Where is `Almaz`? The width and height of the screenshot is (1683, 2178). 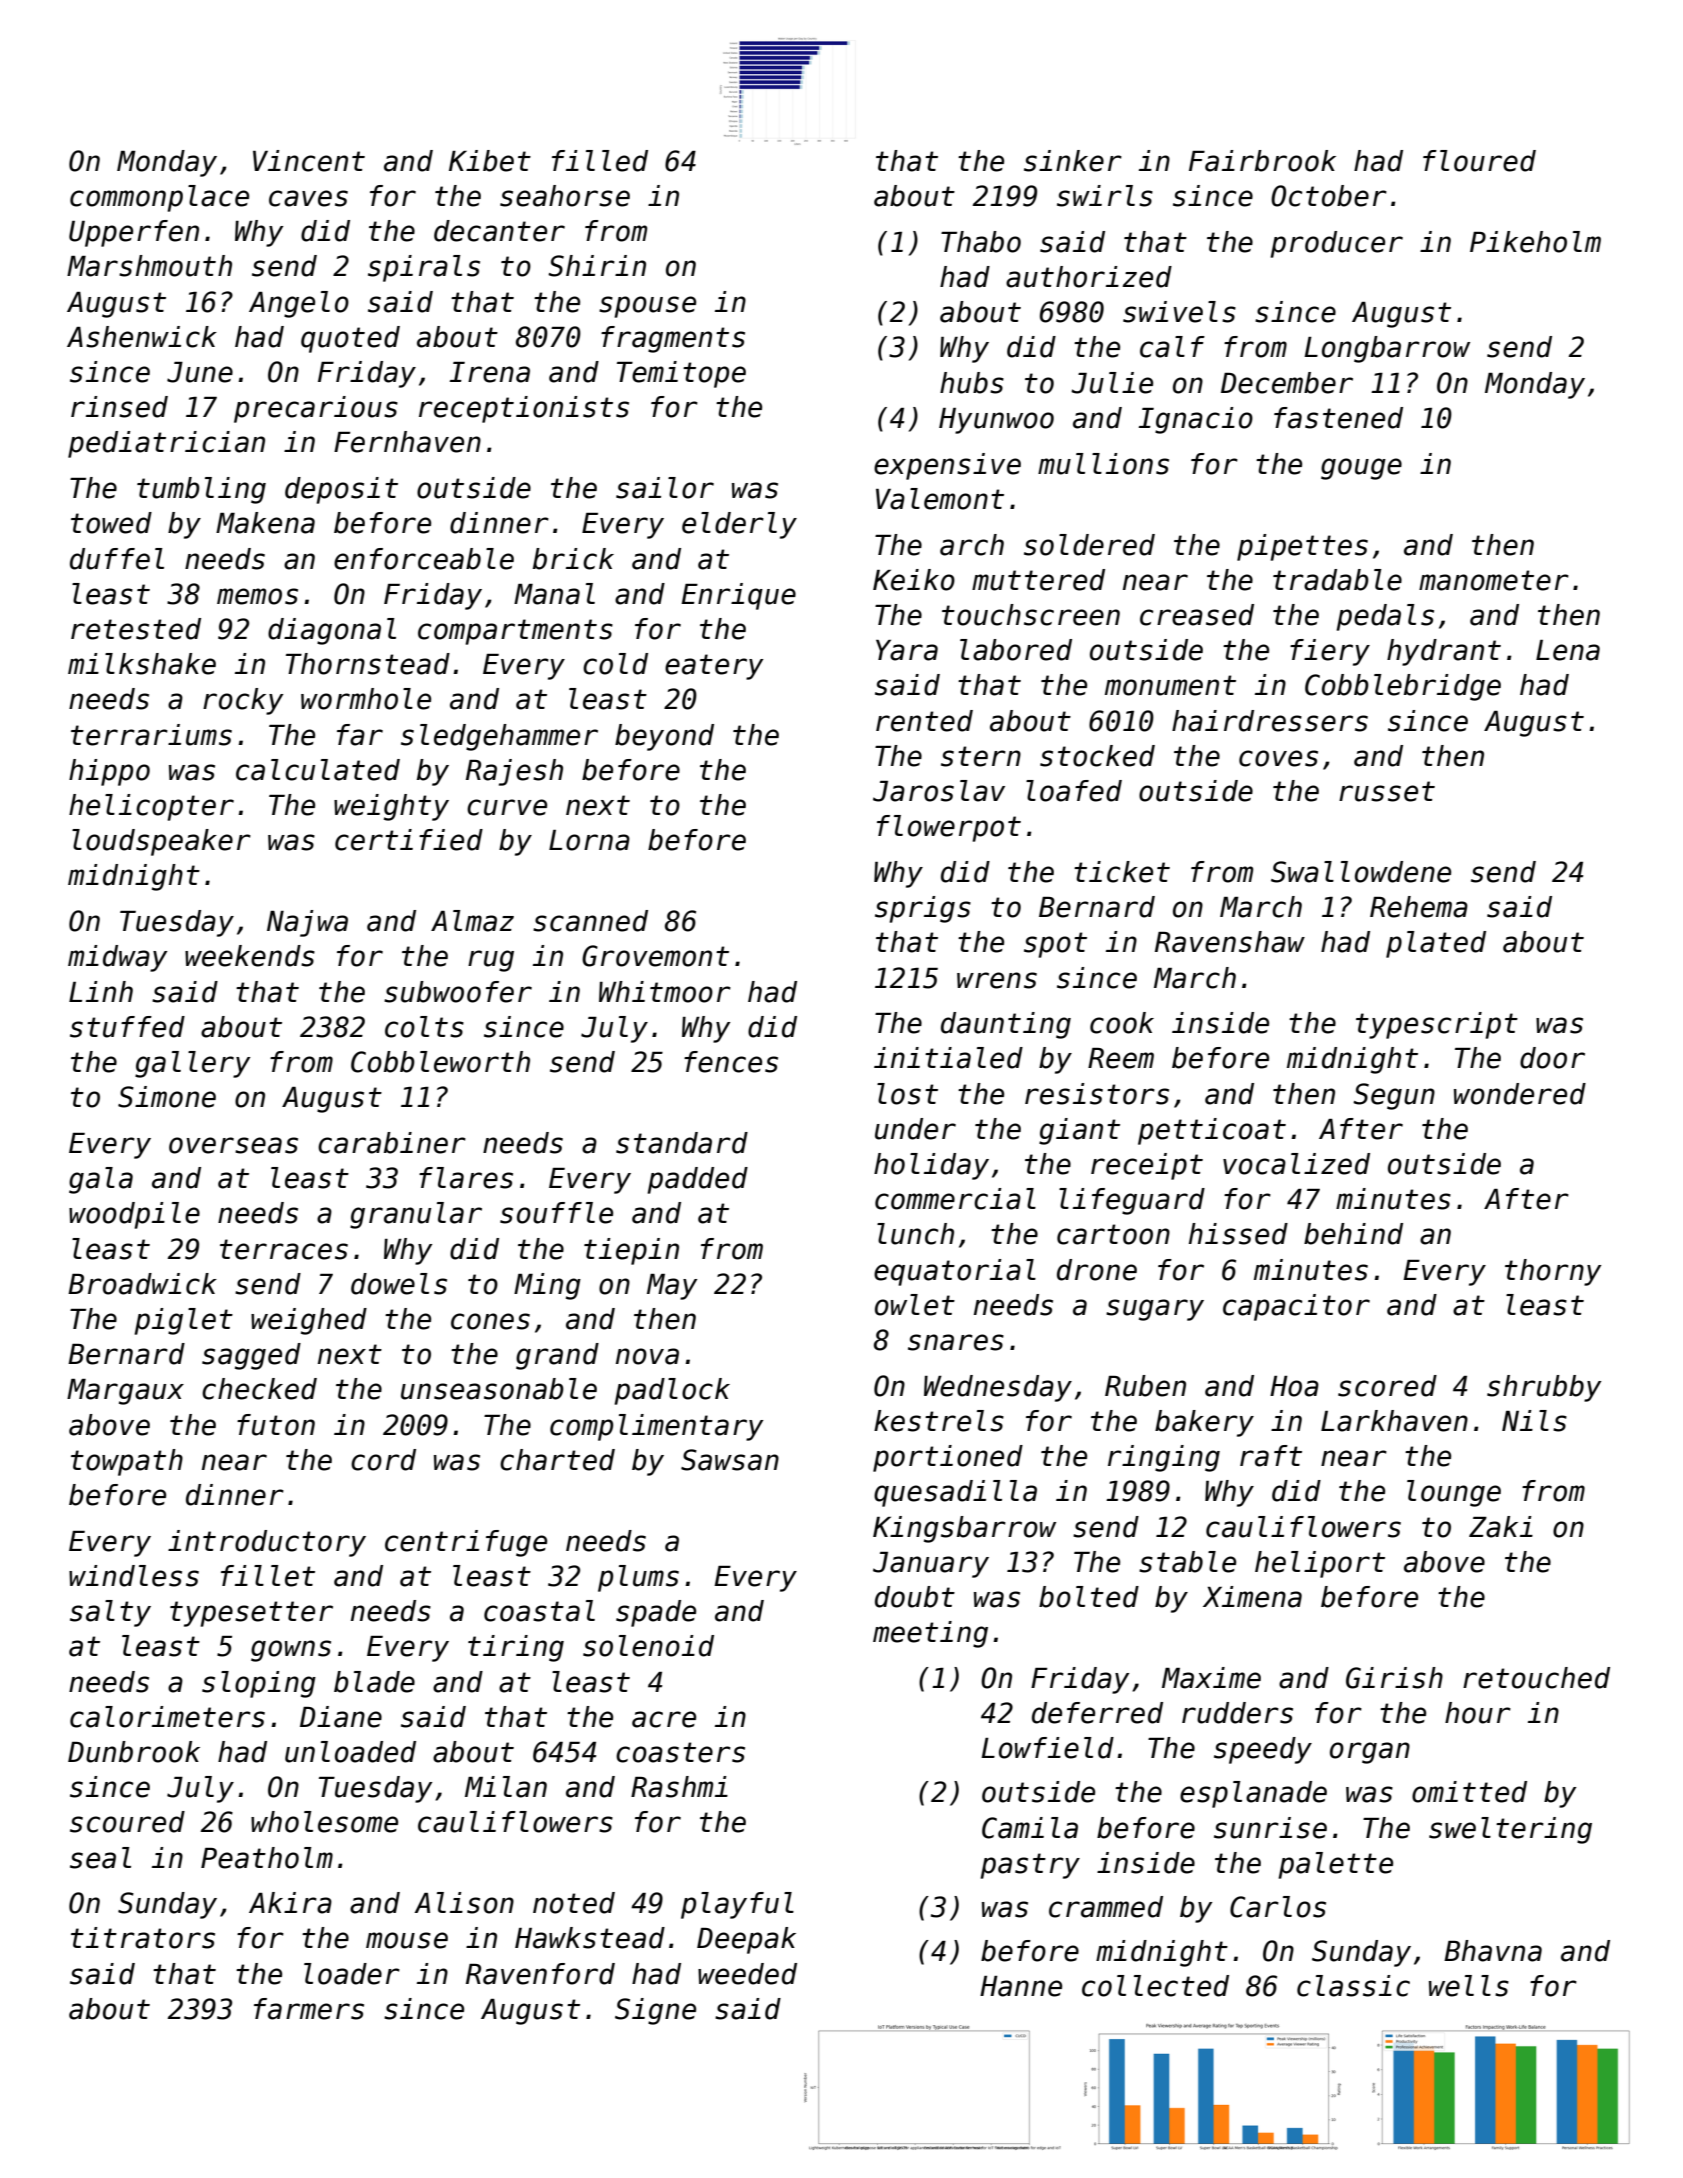
Almaz is located at coordinates (472, 921).
